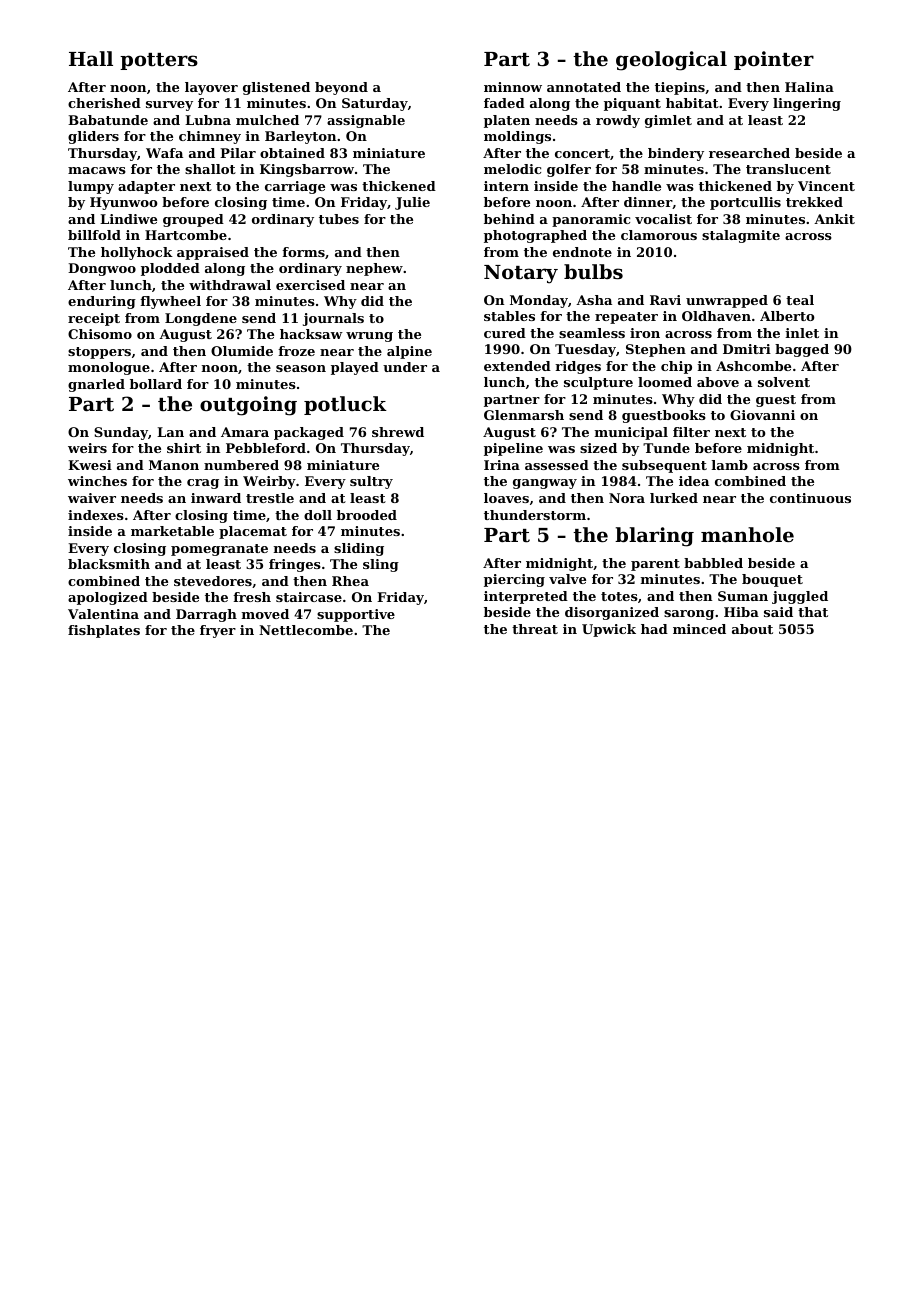 The height and width of the image is (1308, 924). What do you see at coordinates (774, 60) in the image?
I see `pointer` at bounding box center [774, 60].
